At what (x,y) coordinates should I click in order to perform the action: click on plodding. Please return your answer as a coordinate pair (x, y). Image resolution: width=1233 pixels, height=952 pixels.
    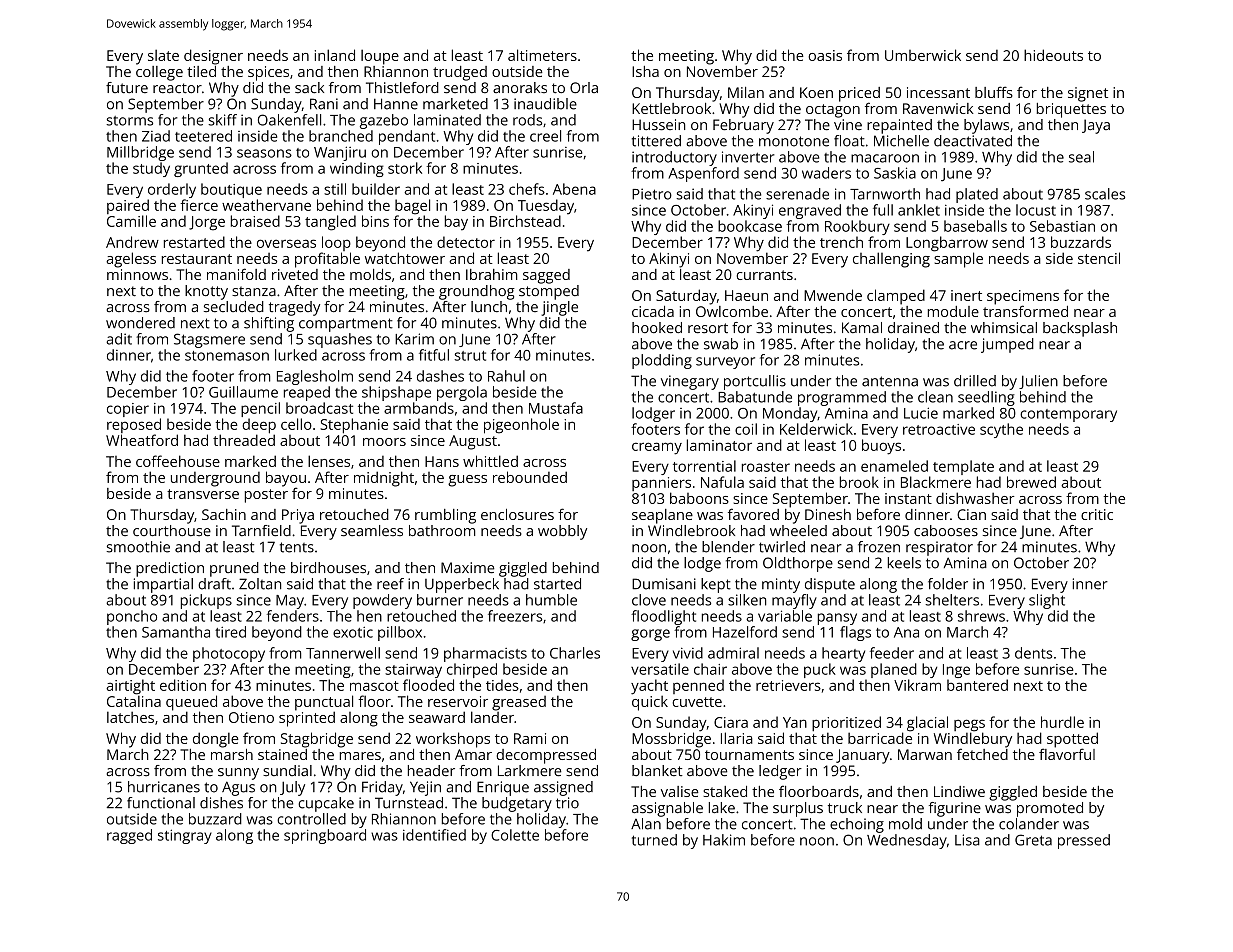
    Looking at the image, I should click on (662, 361).
